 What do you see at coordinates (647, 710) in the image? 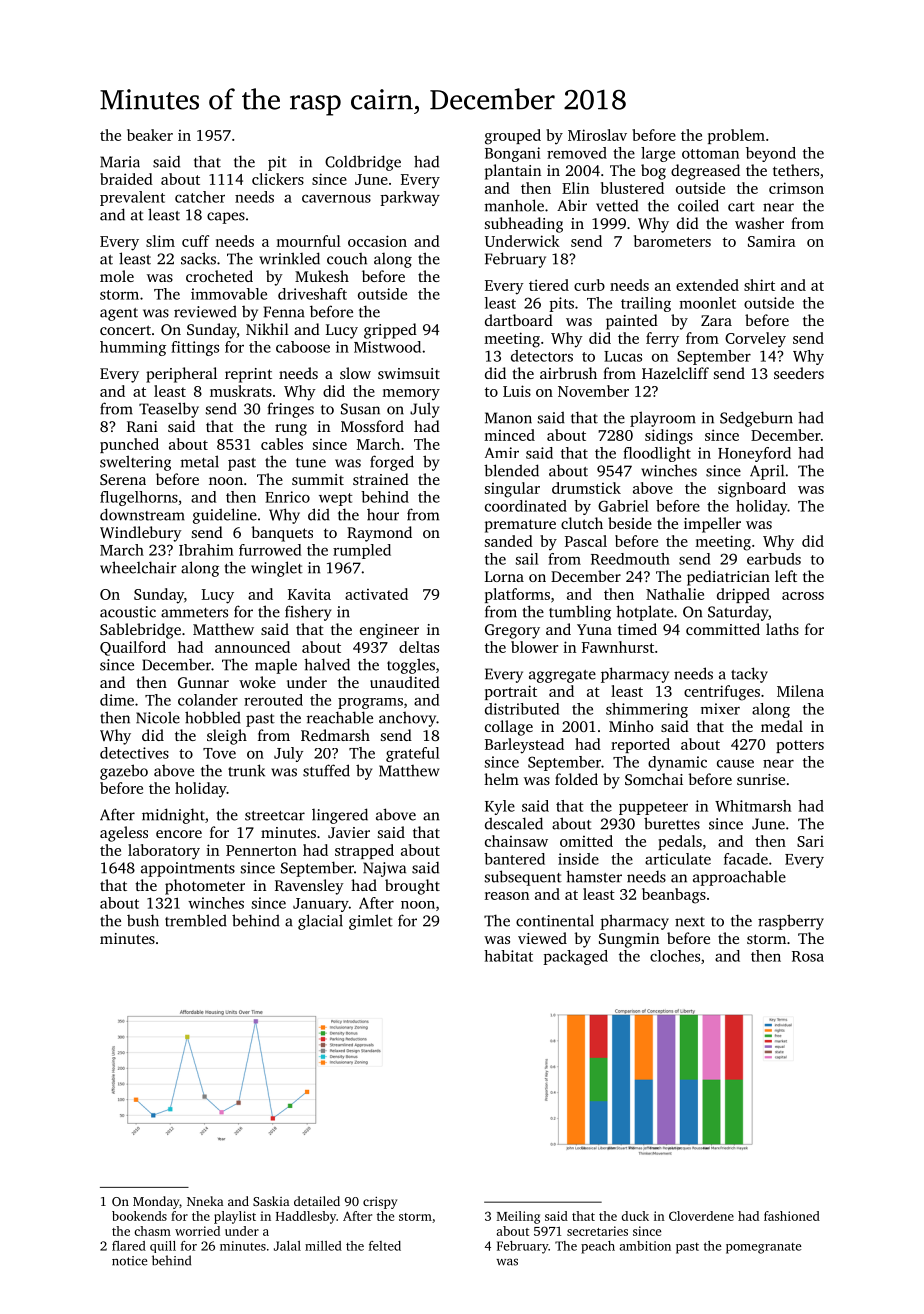
I see `shimmering` at bounding box center [647, 710].
